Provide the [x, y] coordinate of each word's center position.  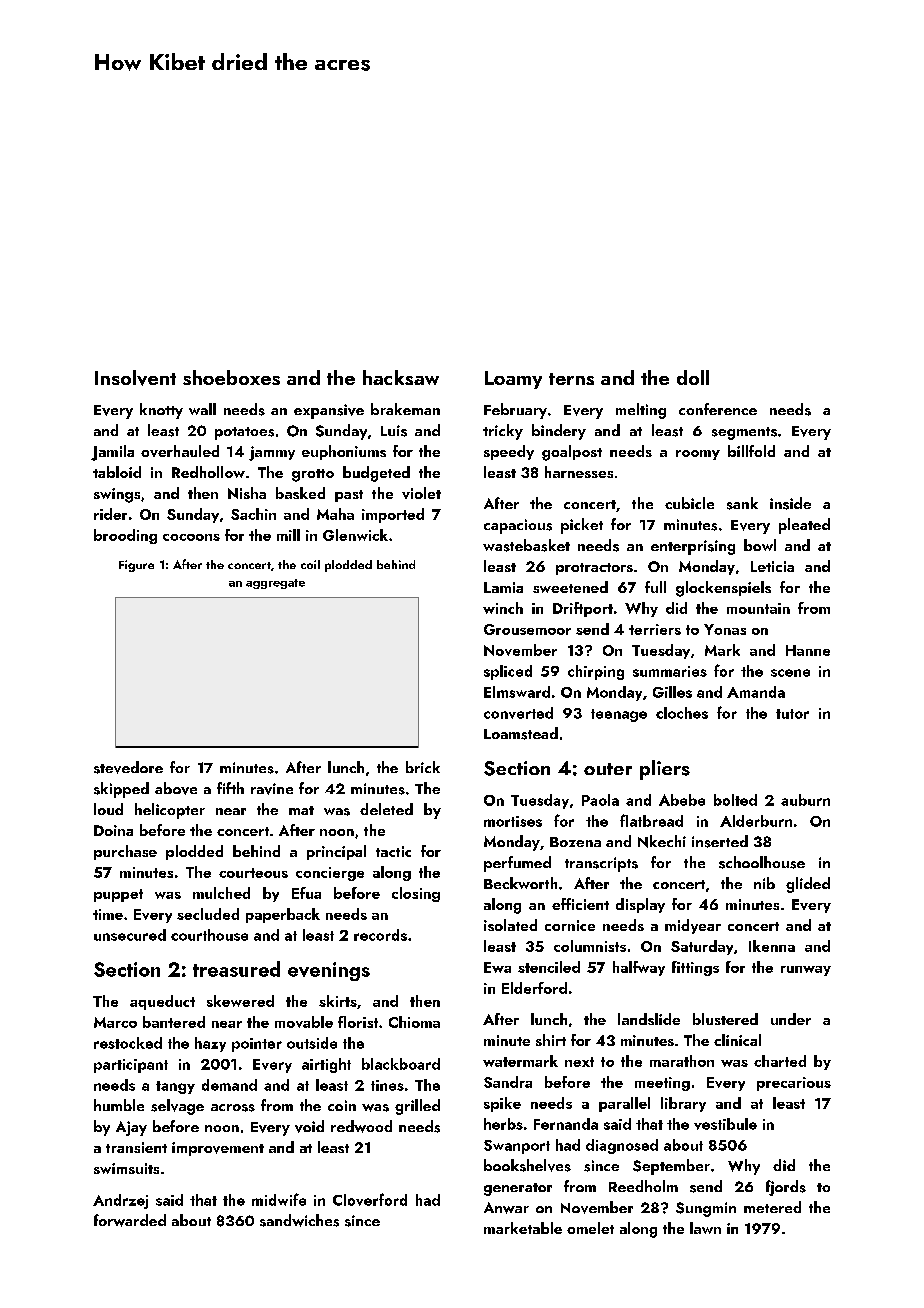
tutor [792, 714]
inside [790, 503]
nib [764, 883]
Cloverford [370, 1199]
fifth [230, 788]
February [515, 411]
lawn [705, 1228]
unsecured [130, 935]
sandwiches [299, 1220]
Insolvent [135, 378]
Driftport [583, 609]
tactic [393, 851]
